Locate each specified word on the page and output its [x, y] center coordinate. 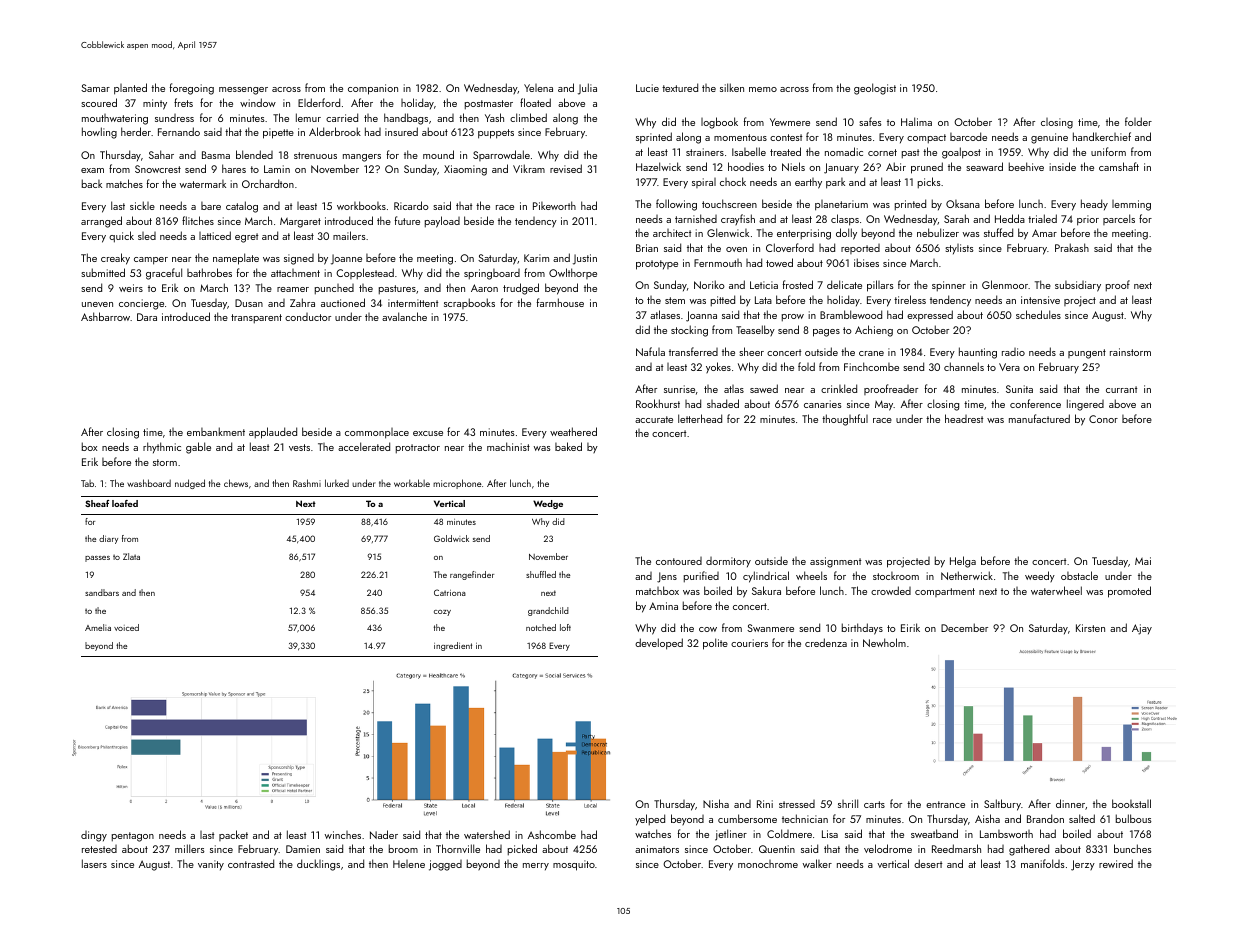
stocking [689, 331]
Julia [587, 89]
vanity [211, 865]
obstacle [1079, 575]
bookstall [1131, 803]
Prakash [1072, 247]
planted [130, 89]
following [676, 205]
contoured [679, 561]
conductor [308, 317]
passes [97, 559]
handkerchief [1102, 136]
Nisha [716, 803]
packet [233, 835]
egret [246, 238]
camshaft [1119, 166]
